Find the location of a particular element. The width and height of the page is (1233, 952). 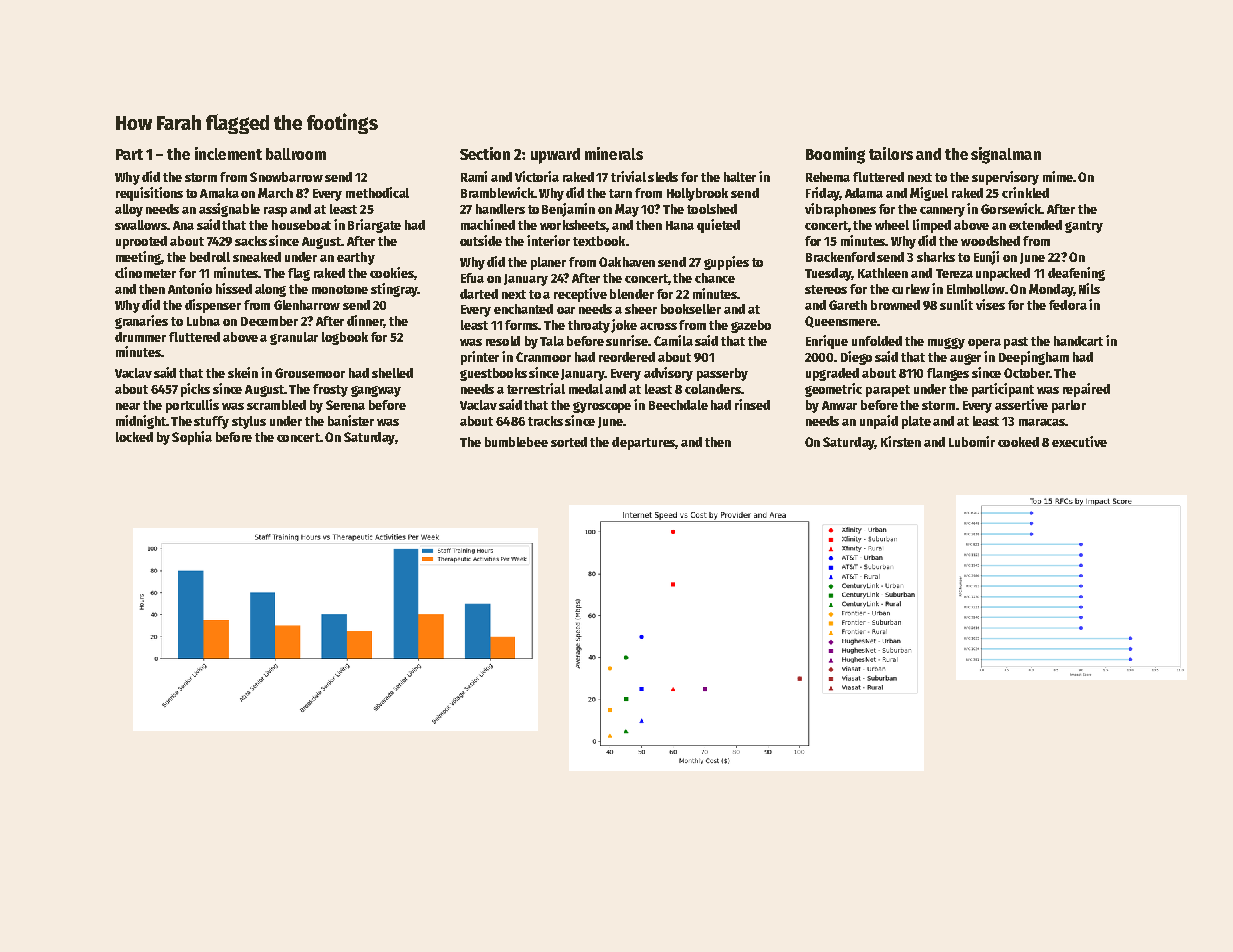

Section is located at coordinates (485, 153).
